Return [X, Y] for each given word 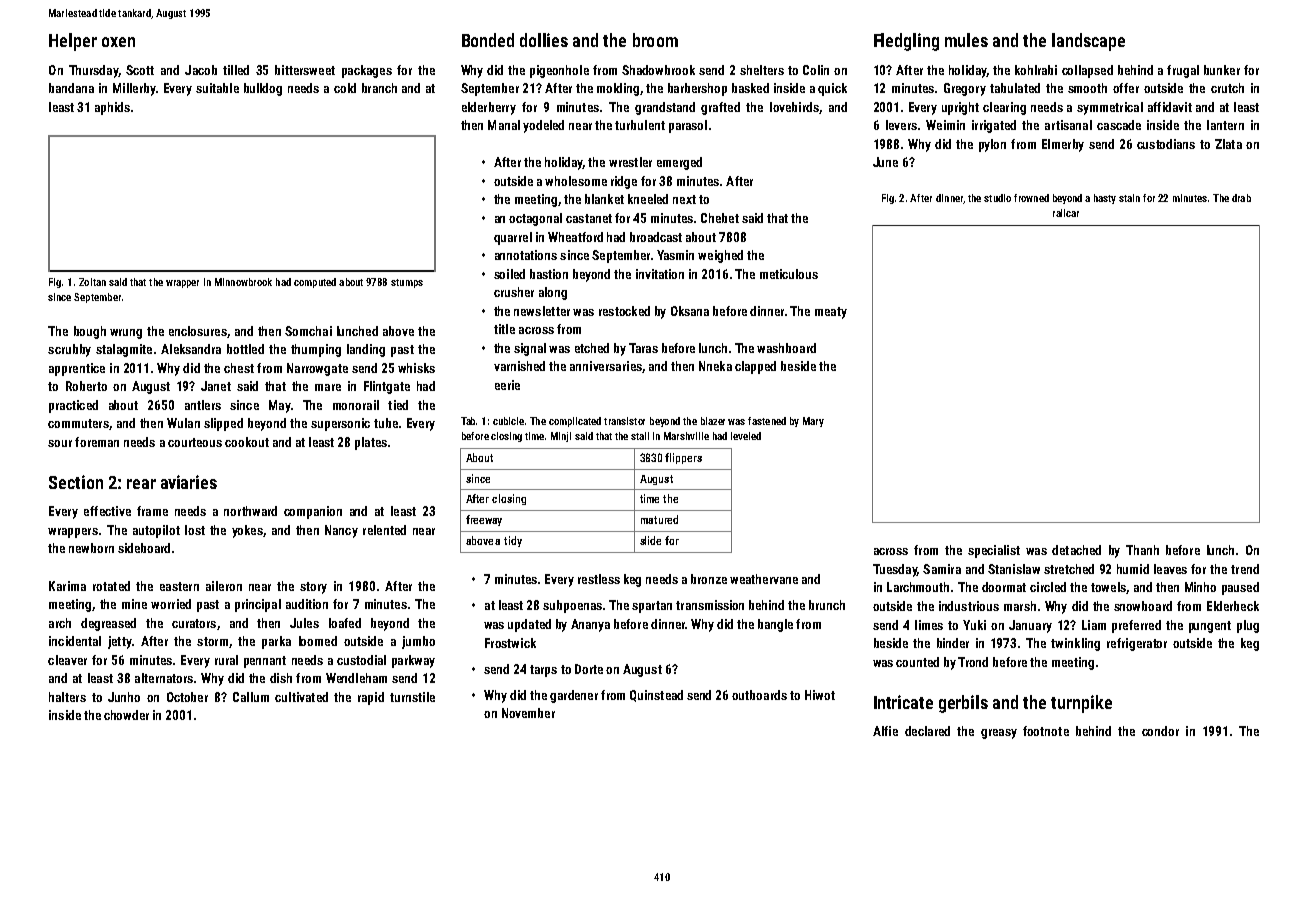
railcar [1066, 213]
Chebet [720, 218]
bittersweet [305, 70]
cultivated [301, 697]
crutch [1227, 88]
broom [655, 40]
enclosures [198, 331]
